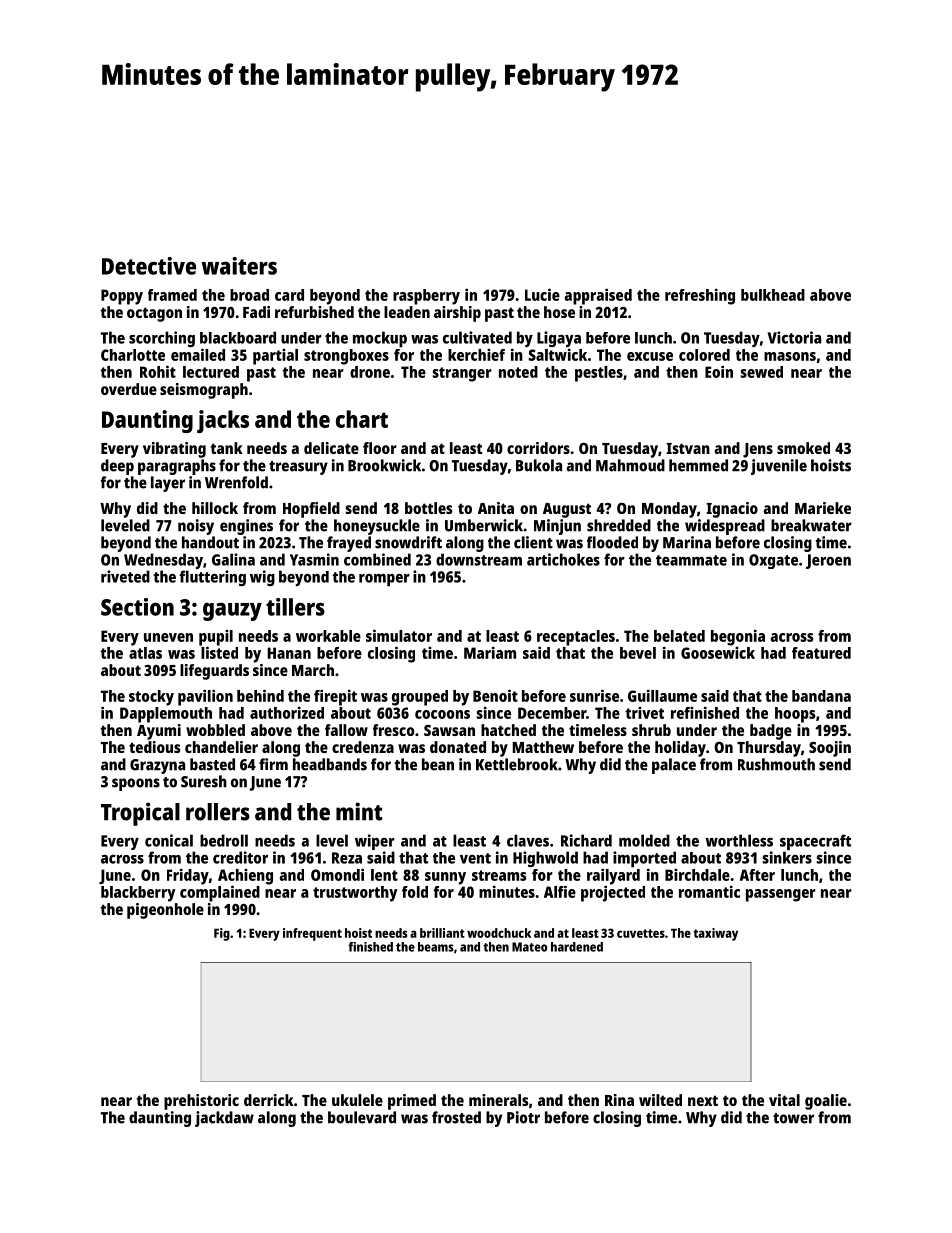 This screenshot has height=1233, width=952. I want to click on raspberry, so click(426, 297).
